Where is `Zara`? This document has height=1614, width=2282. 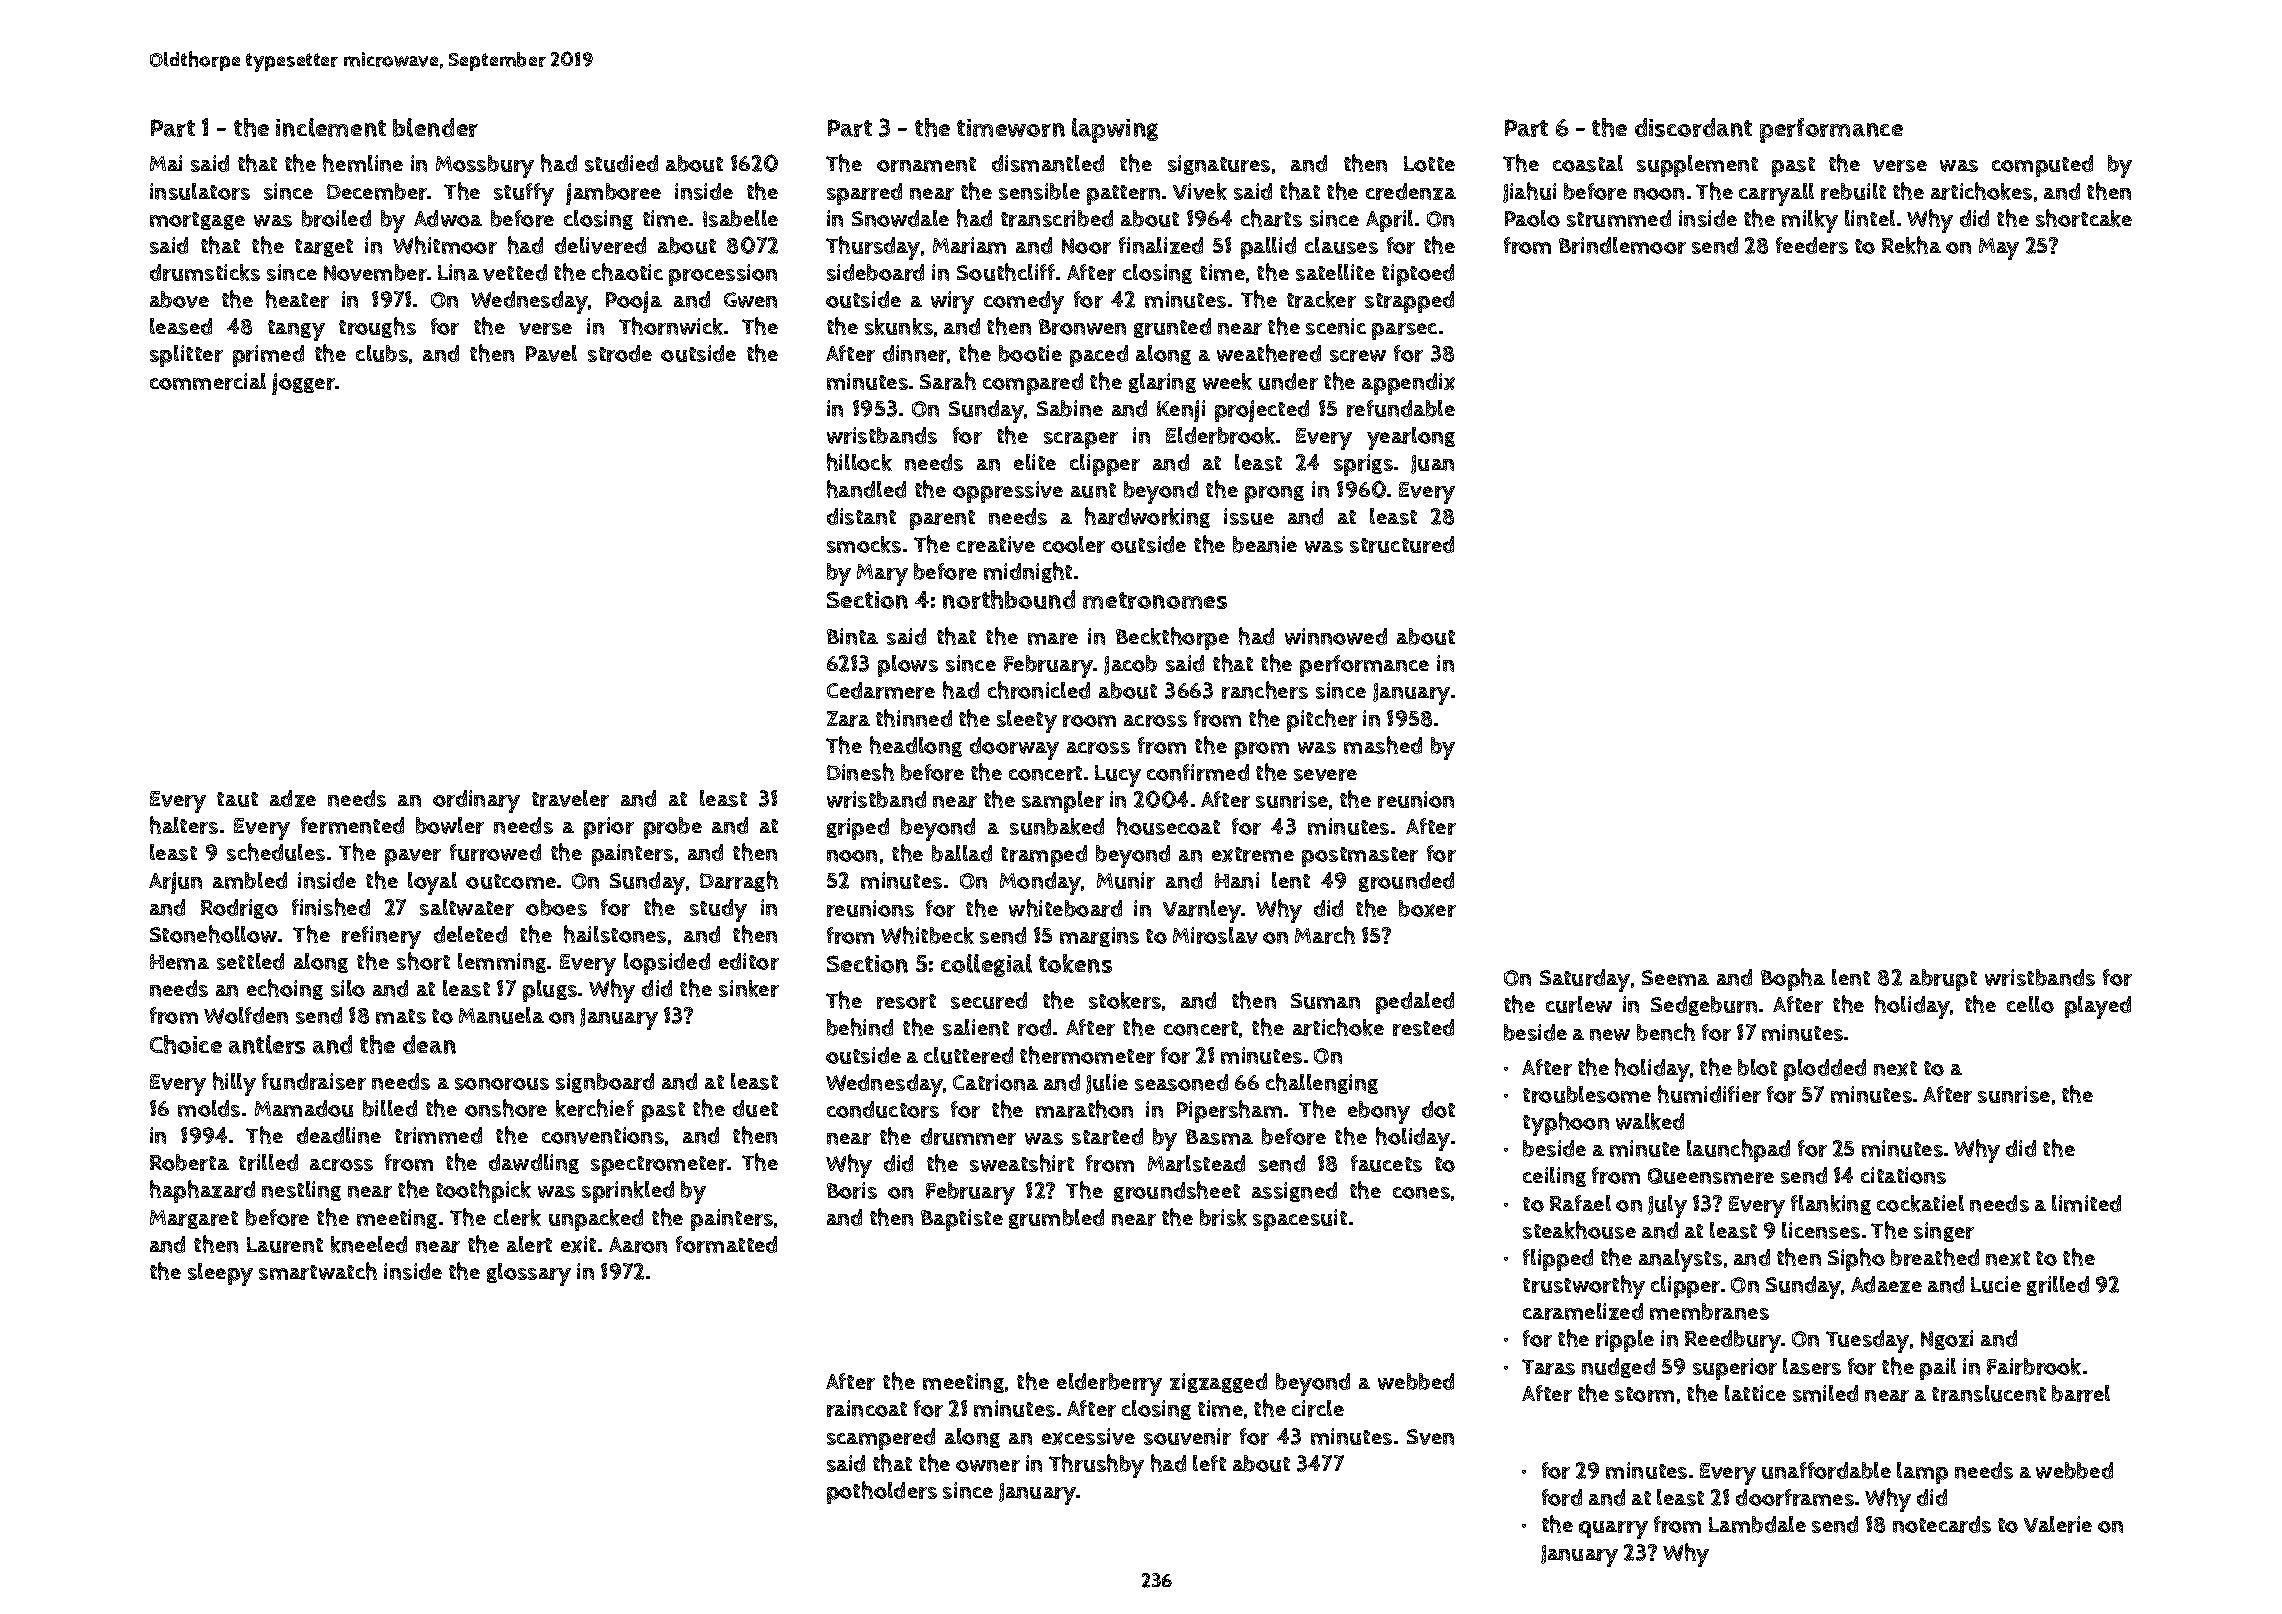 Zara is located at coordinates (848, 719).
